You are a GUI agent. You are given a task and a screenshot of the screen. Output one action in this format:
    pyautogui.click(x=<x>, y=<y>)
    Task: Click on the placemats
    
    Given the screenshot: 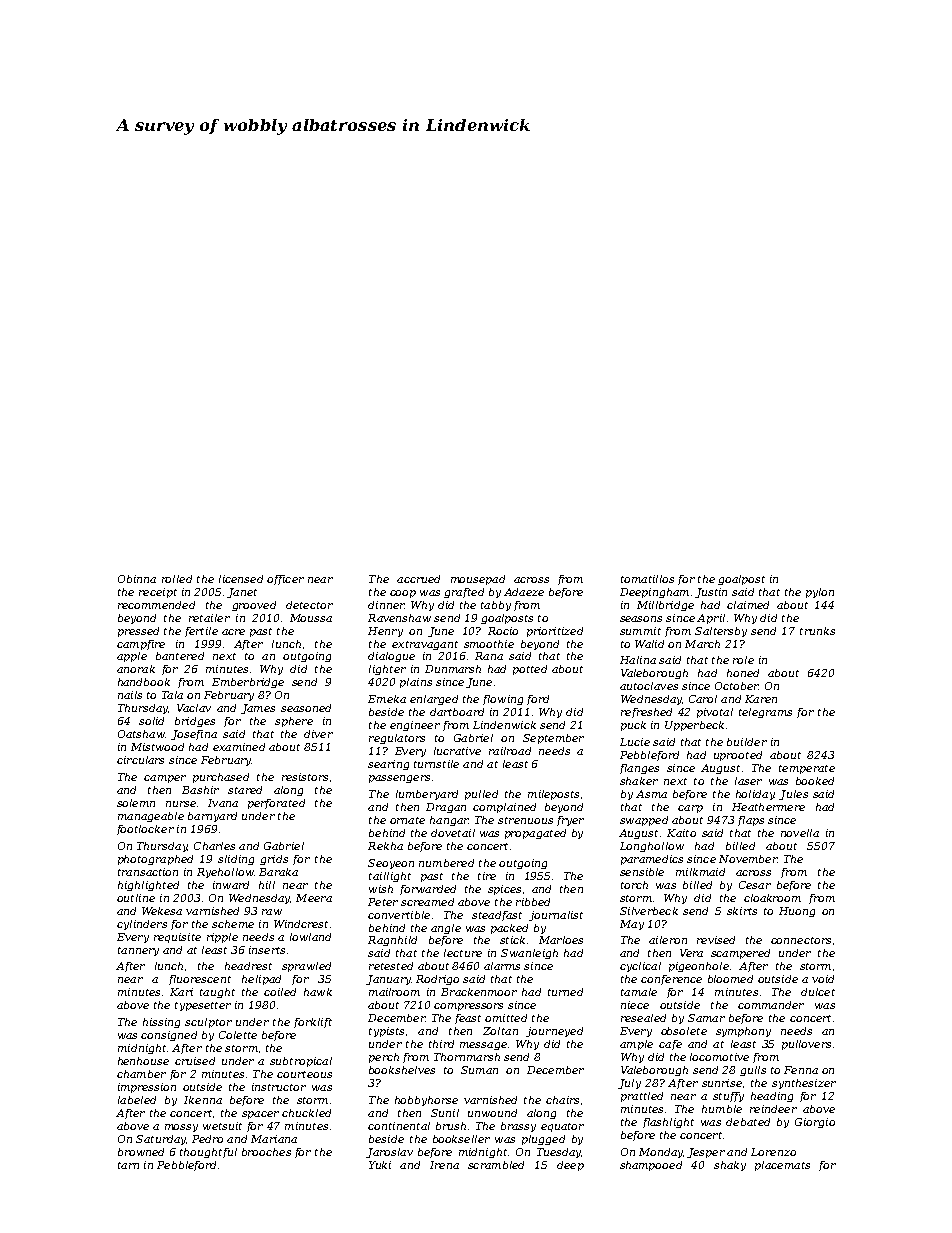 What is the action you would take?
    pyautogui.click(x=782, y=1166)
